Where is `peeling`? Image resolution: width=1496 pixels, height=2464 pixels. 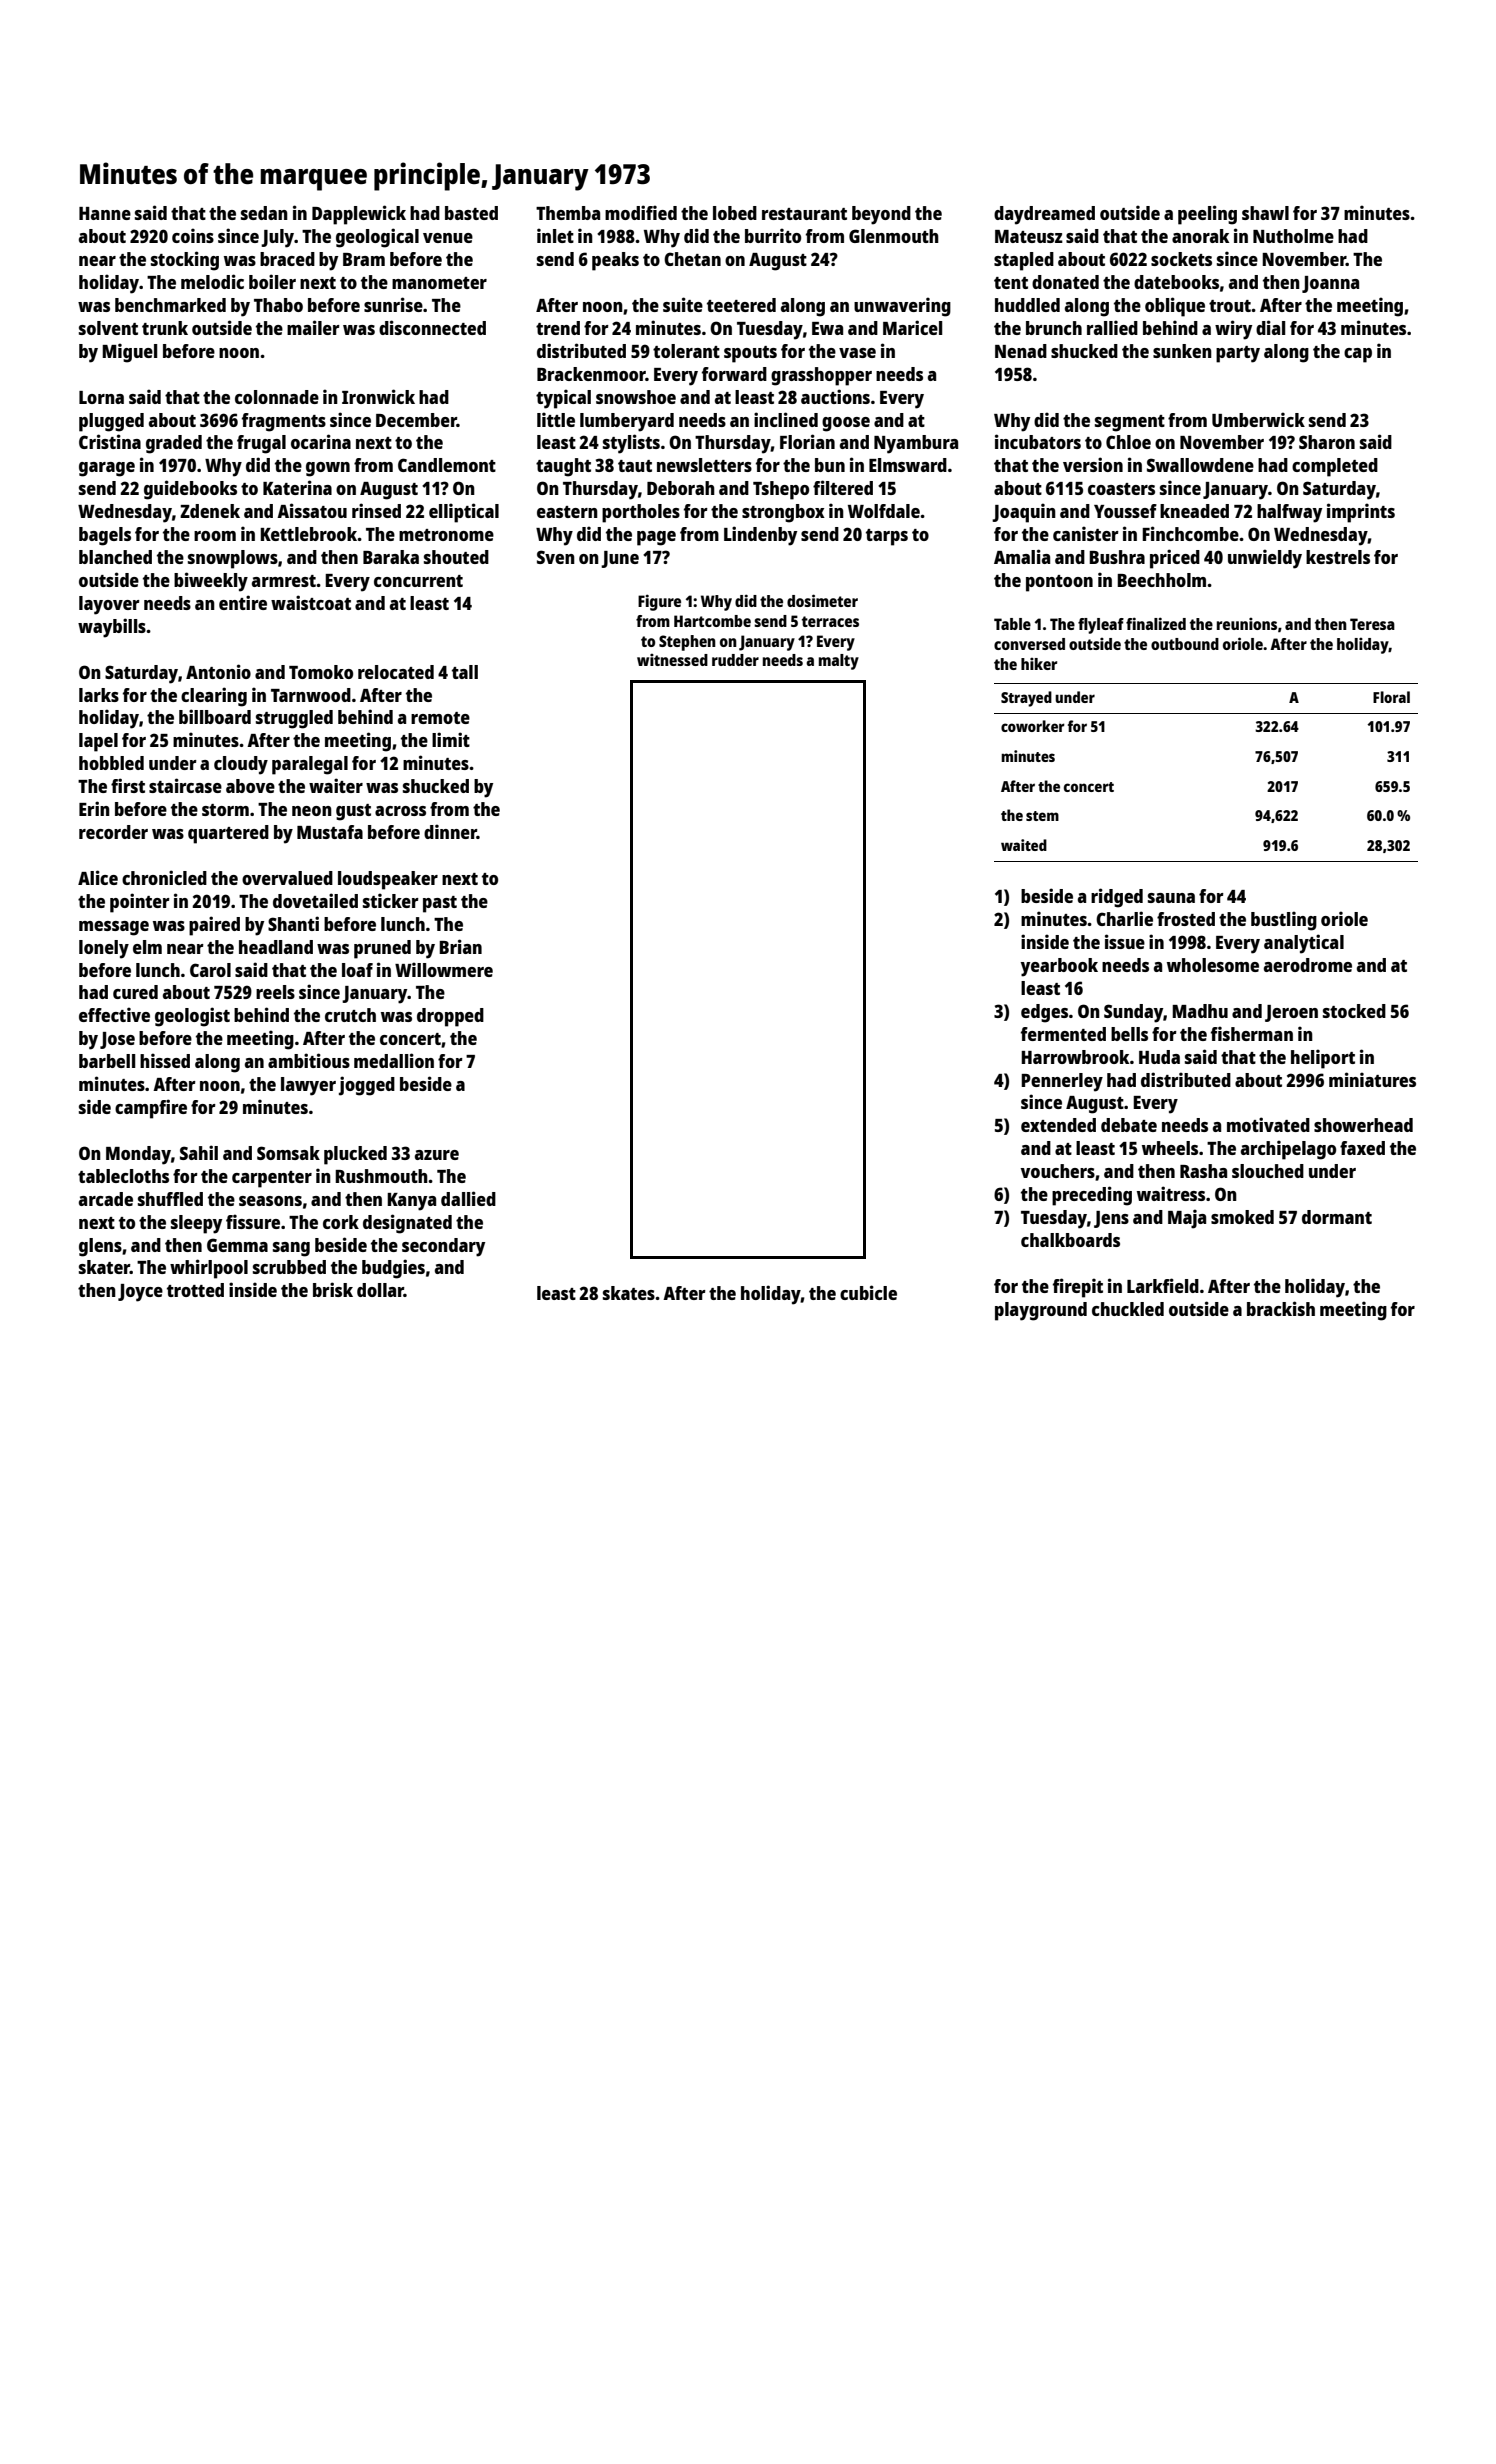
peeling is located at coordinates (1207, 215).
